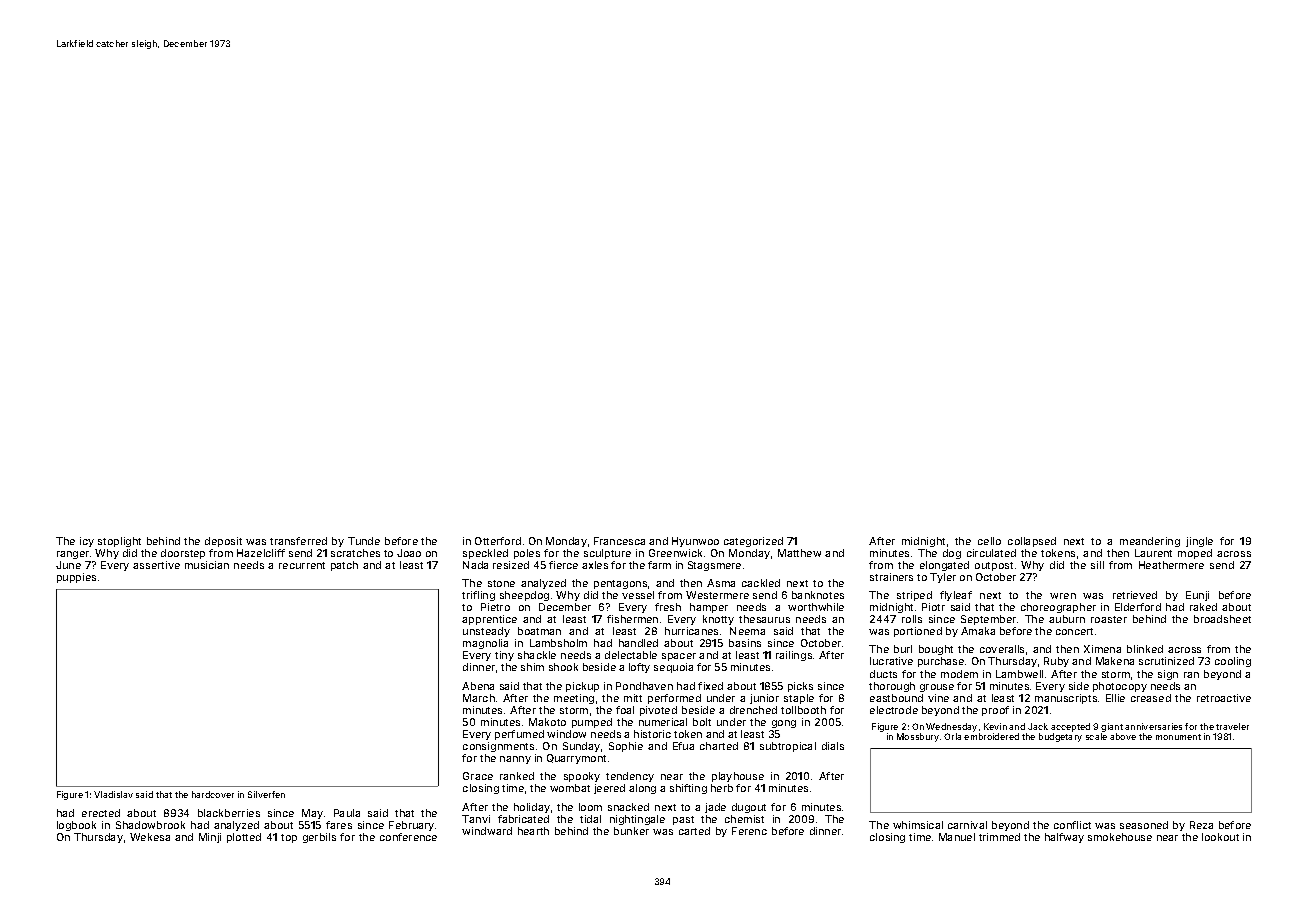  I want to click on carted, so click(694, 831).
